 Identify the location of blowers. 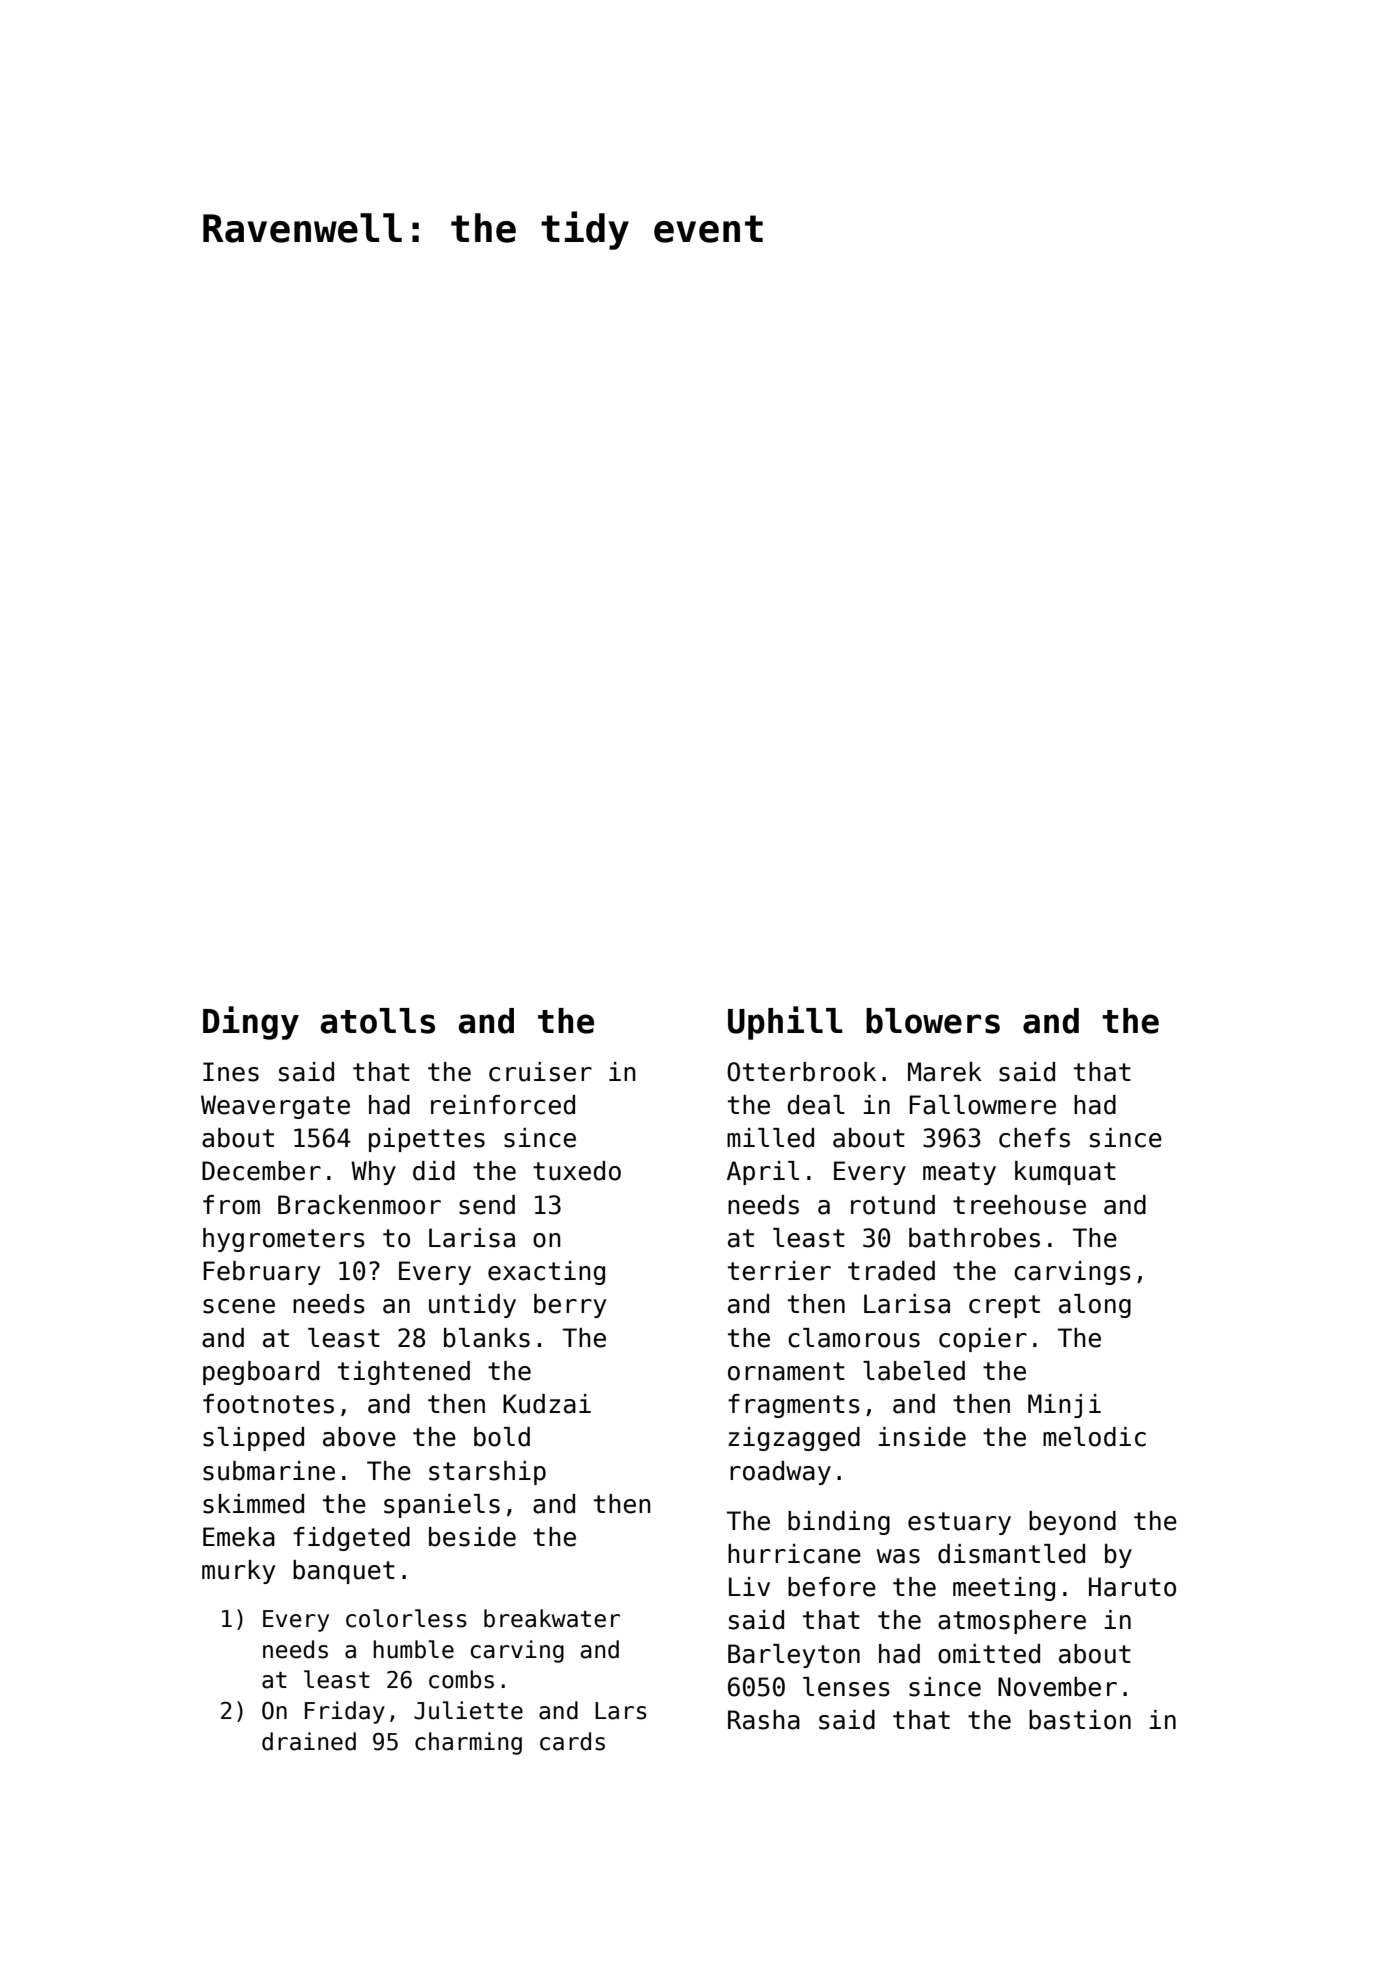
(933, 1021).
